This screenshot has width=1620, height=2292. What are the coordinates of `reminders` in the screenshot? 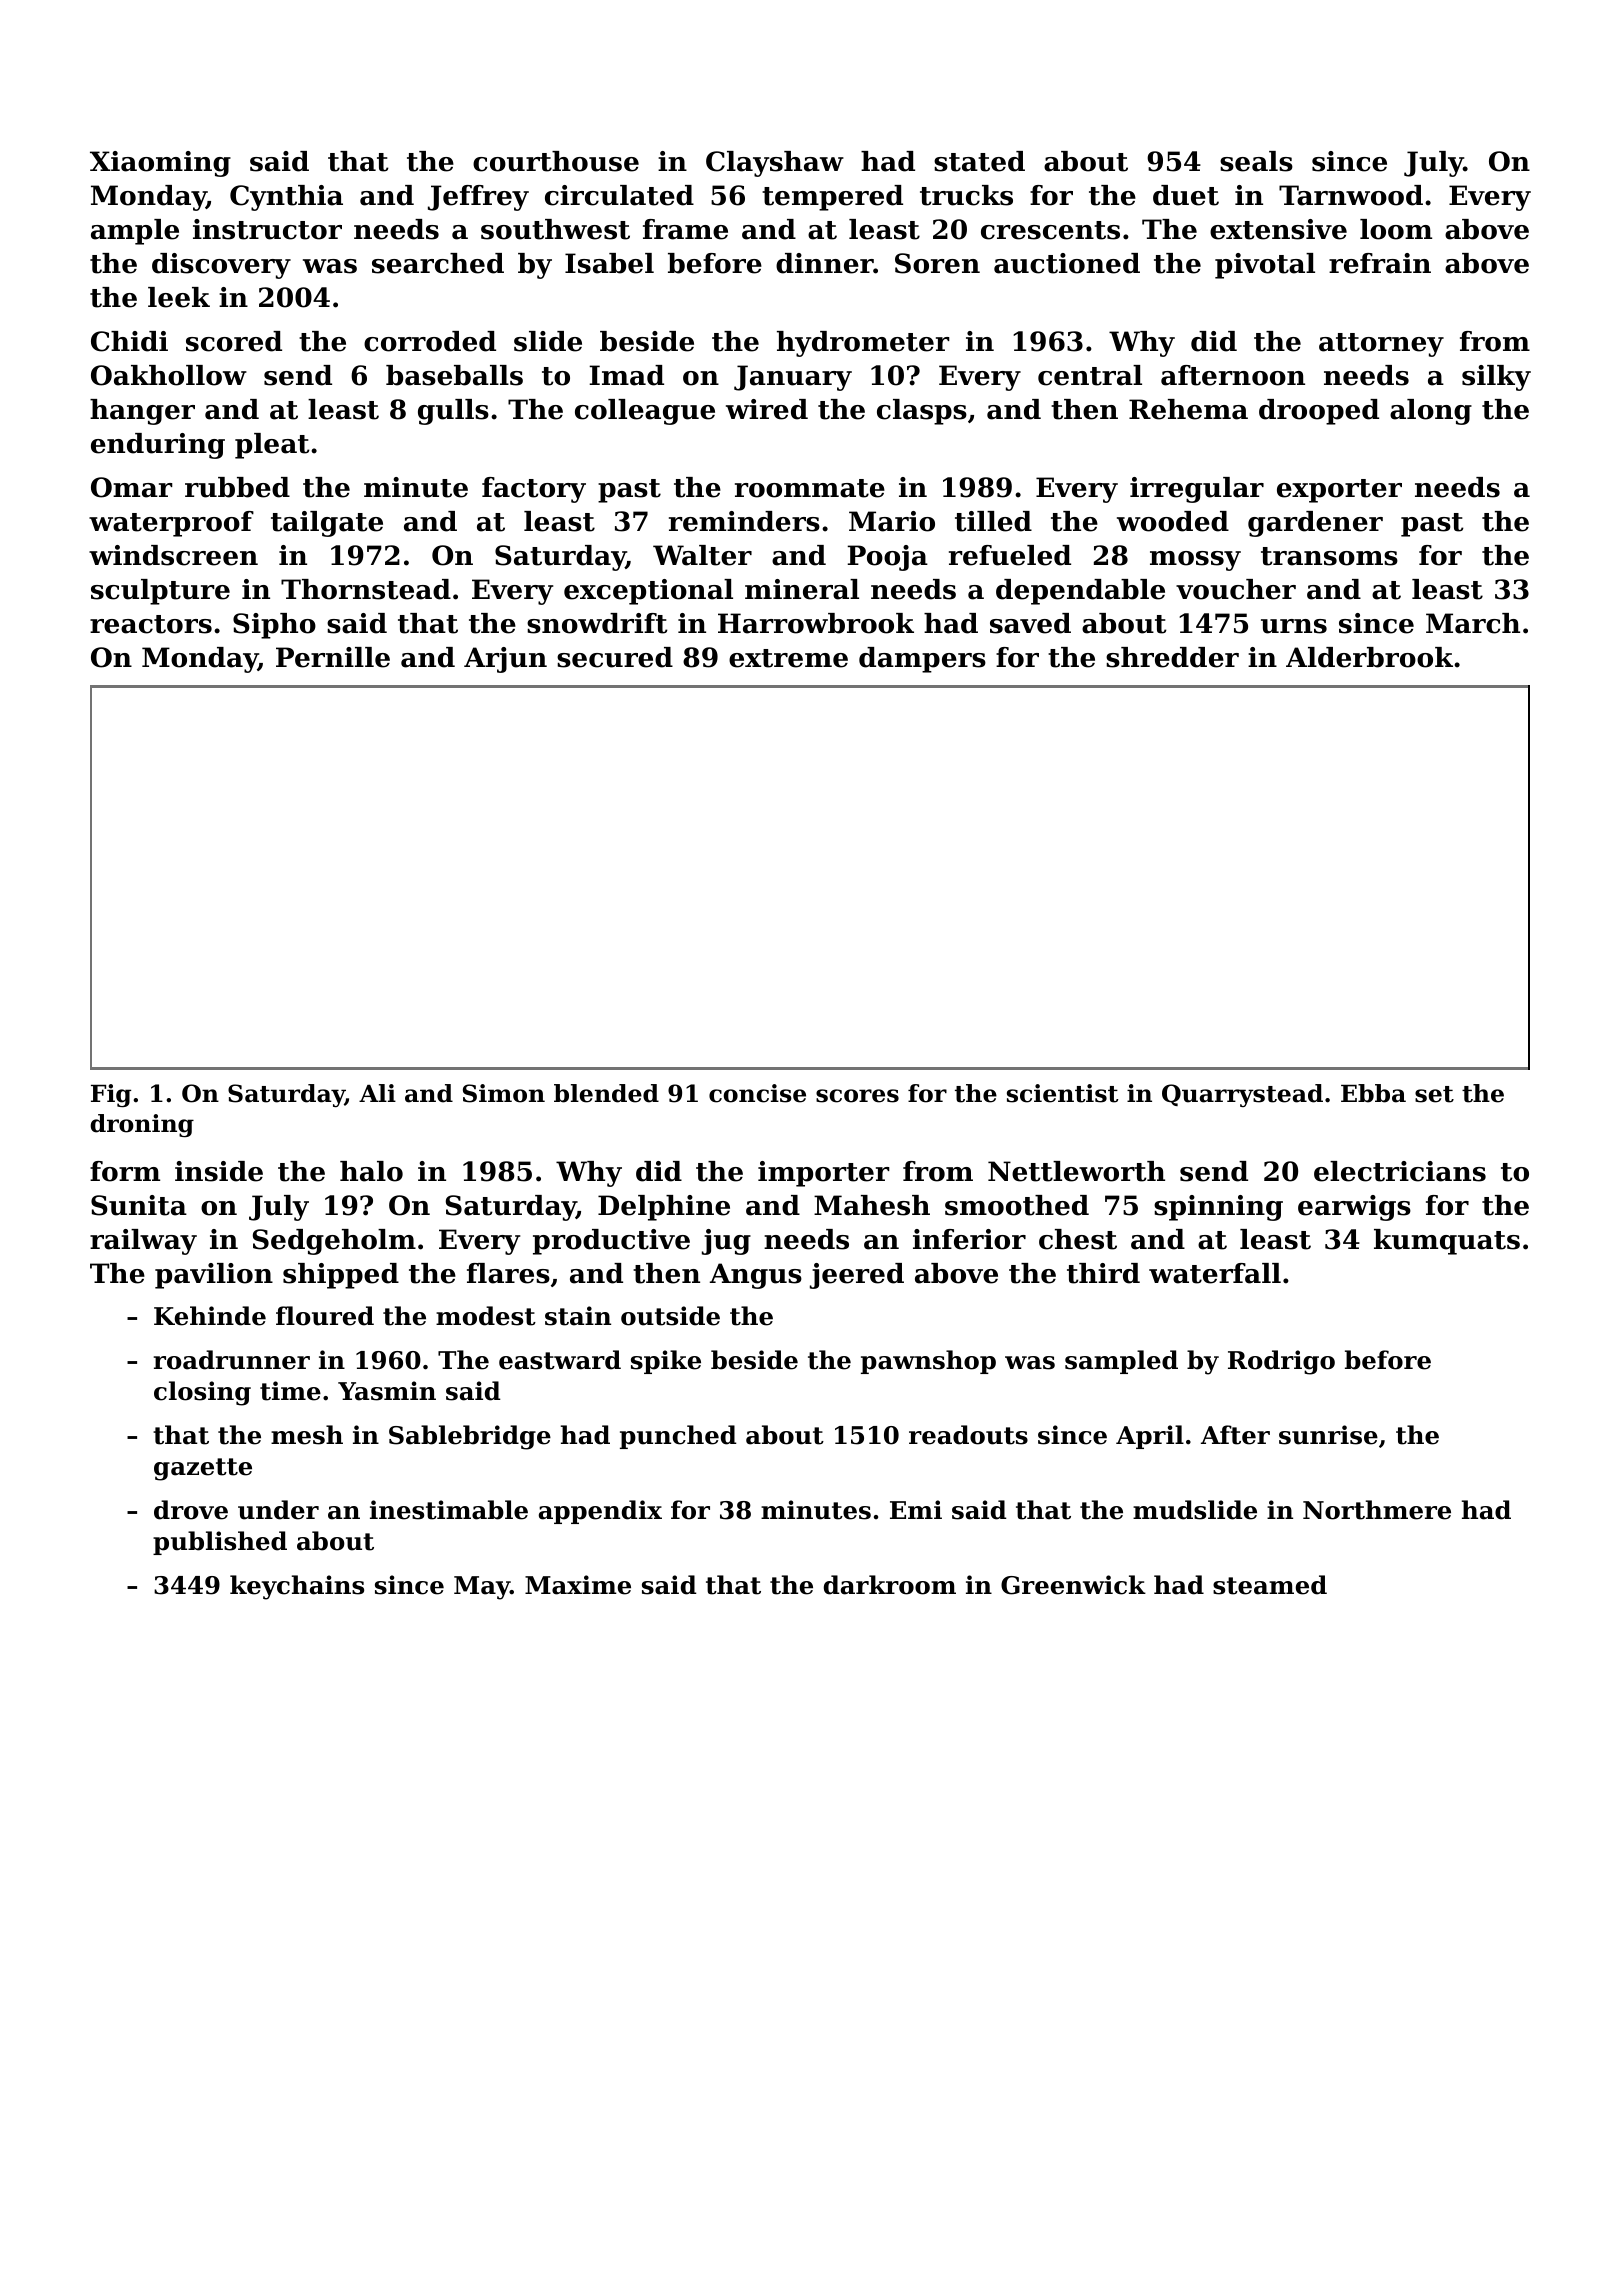 It's located at (744, 521).
